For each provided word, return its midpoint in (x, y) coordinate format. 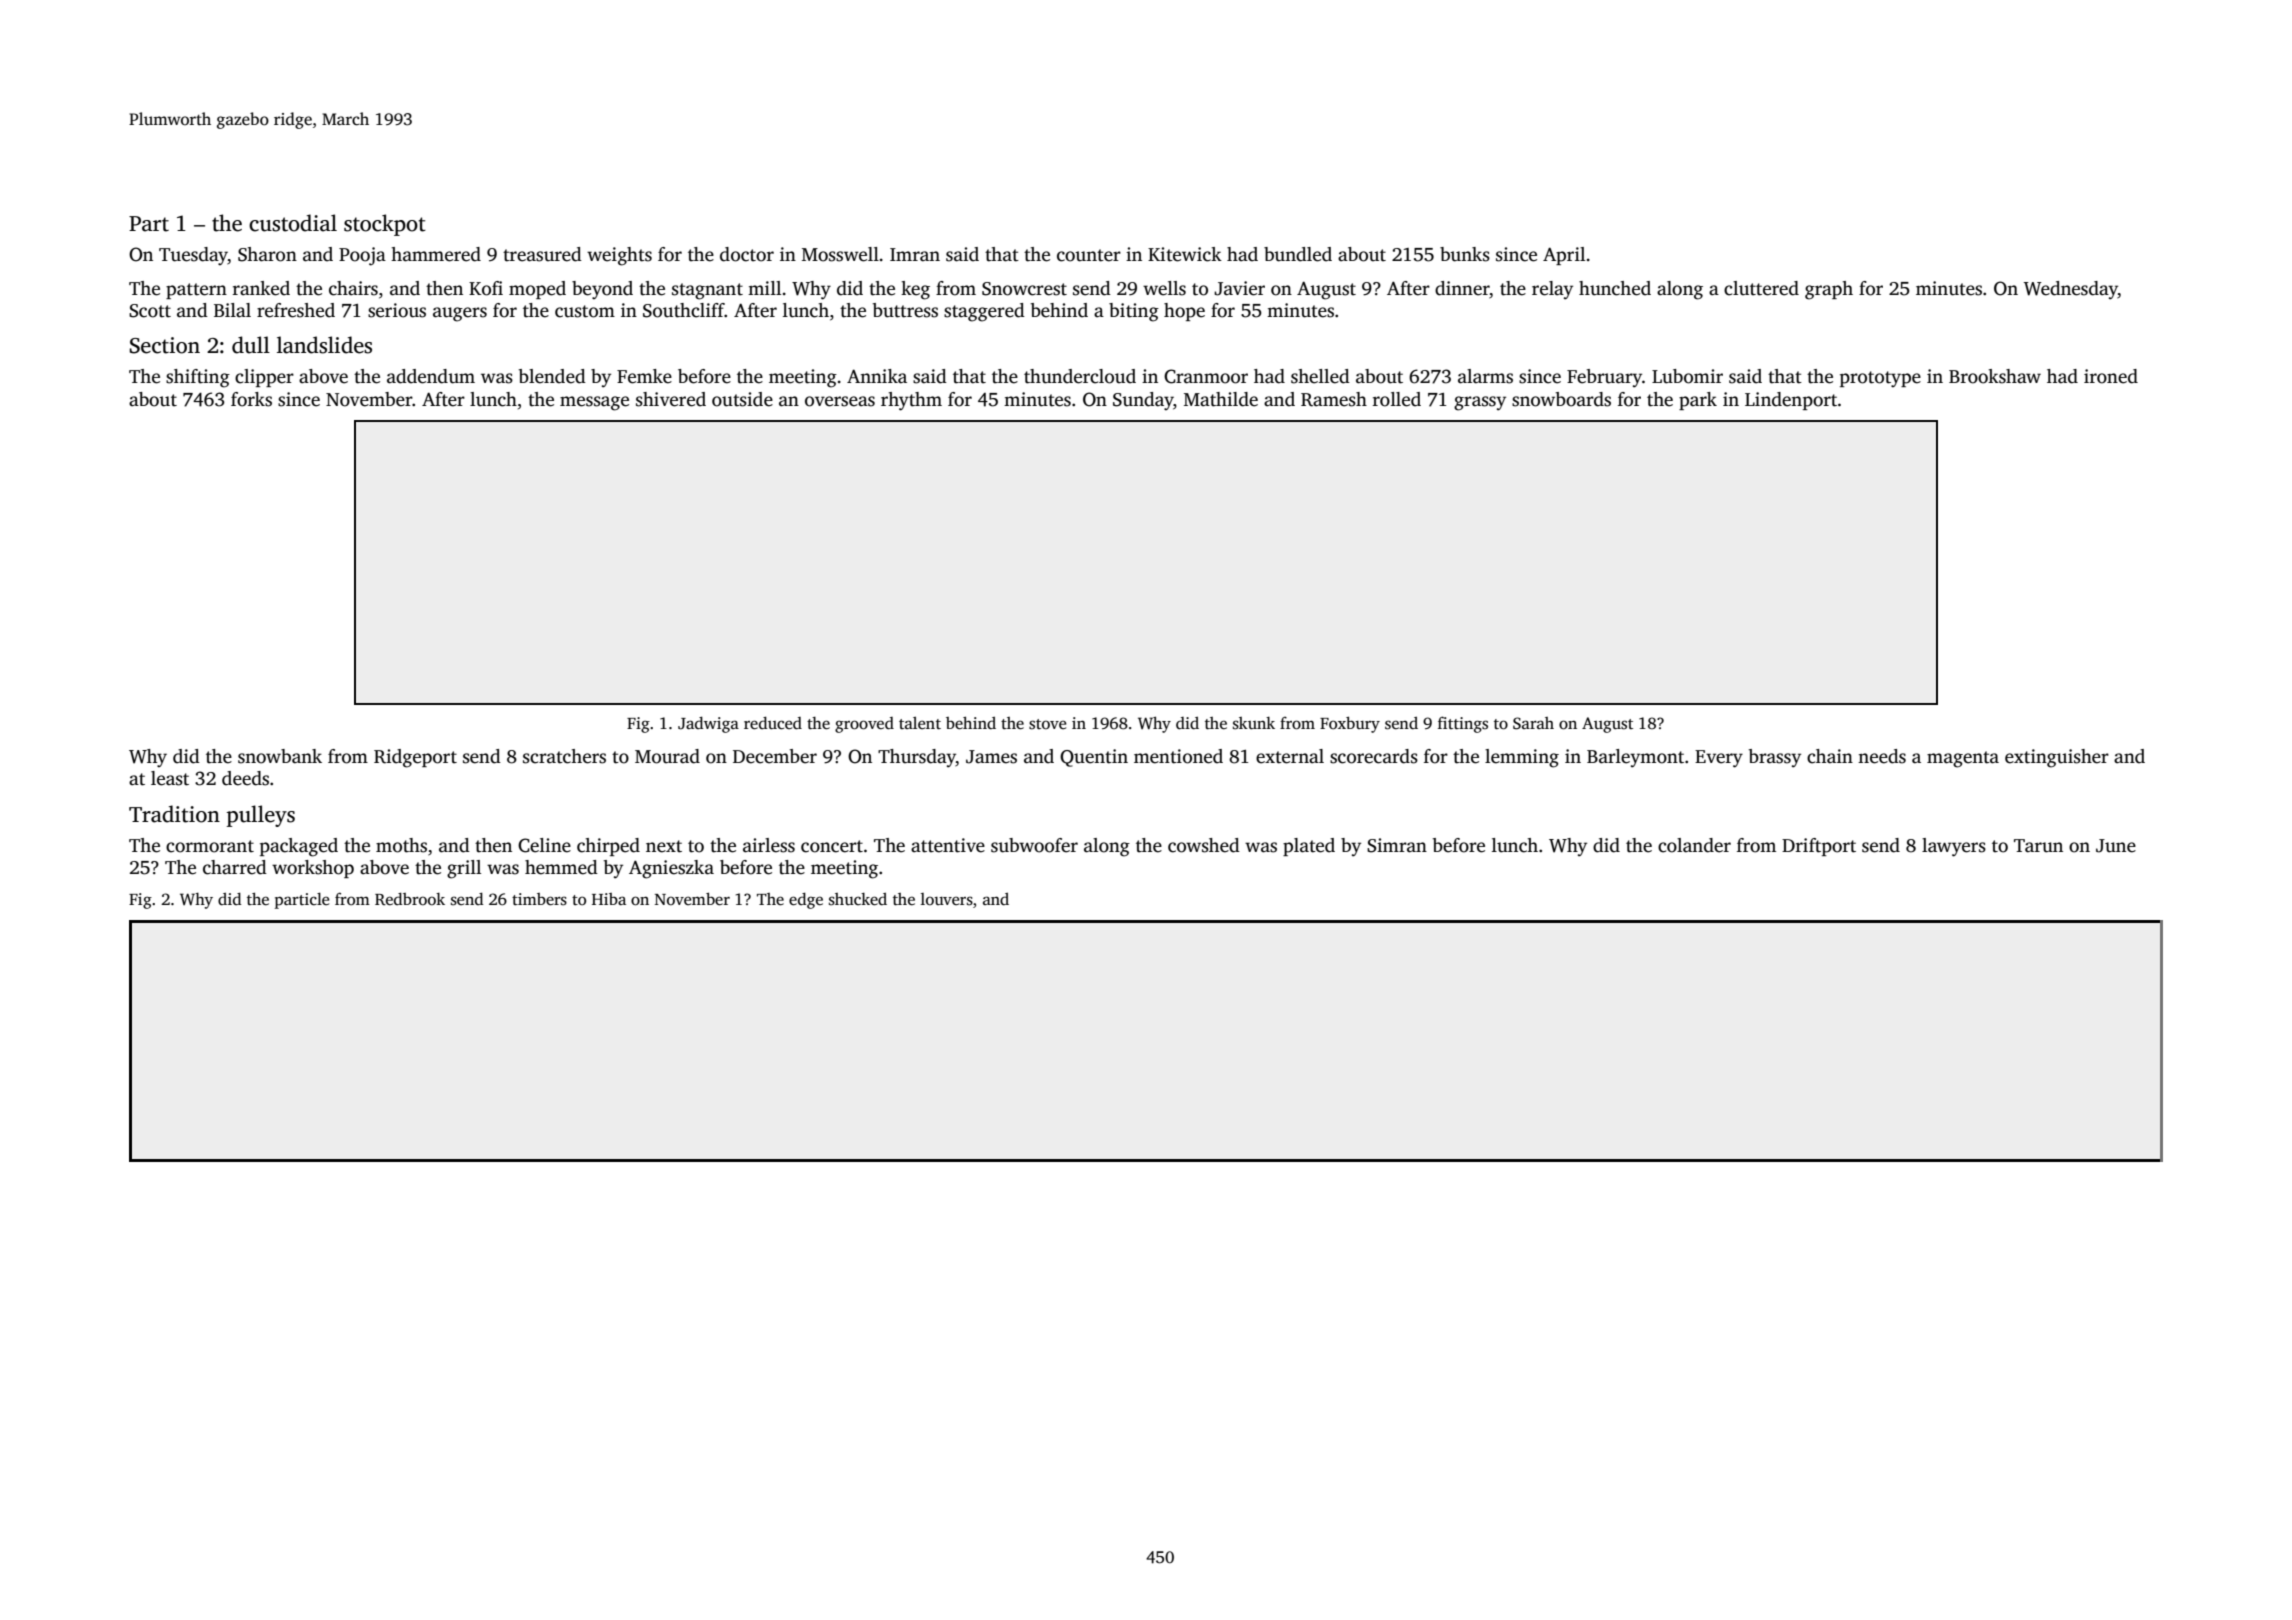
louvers (947, 899)
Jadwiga (708, 724)
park (1698, 401)
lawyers (1954, 847)
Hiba (609, 899)
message (594, 403)
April (1564, 256)
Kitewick (1185, 254)
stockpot (385, 225)
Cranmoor (1206, 376)
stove (1048, 724)
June (2116, 846)
